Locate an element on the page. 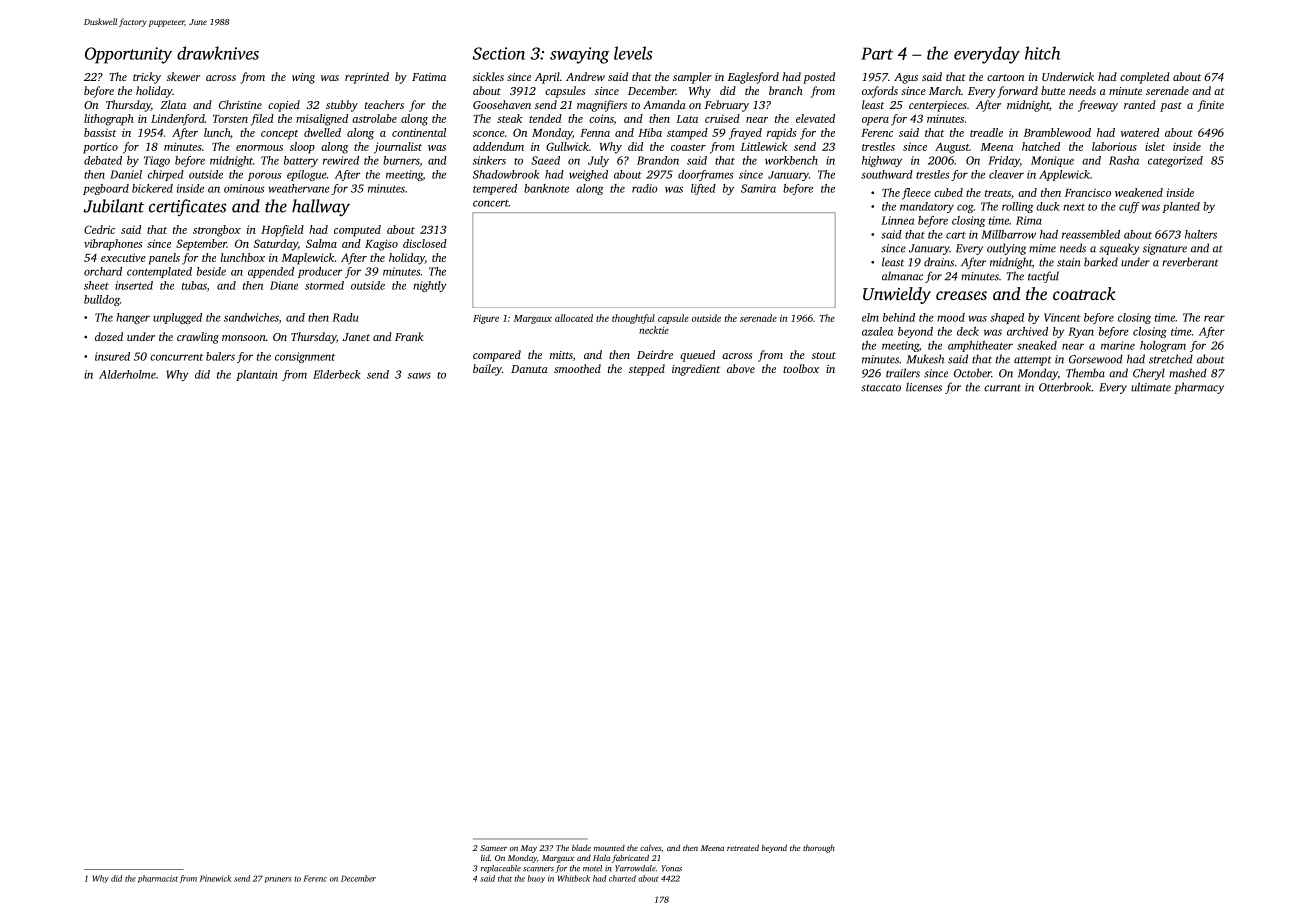  lithograph is located at coordinates (109, 120).
